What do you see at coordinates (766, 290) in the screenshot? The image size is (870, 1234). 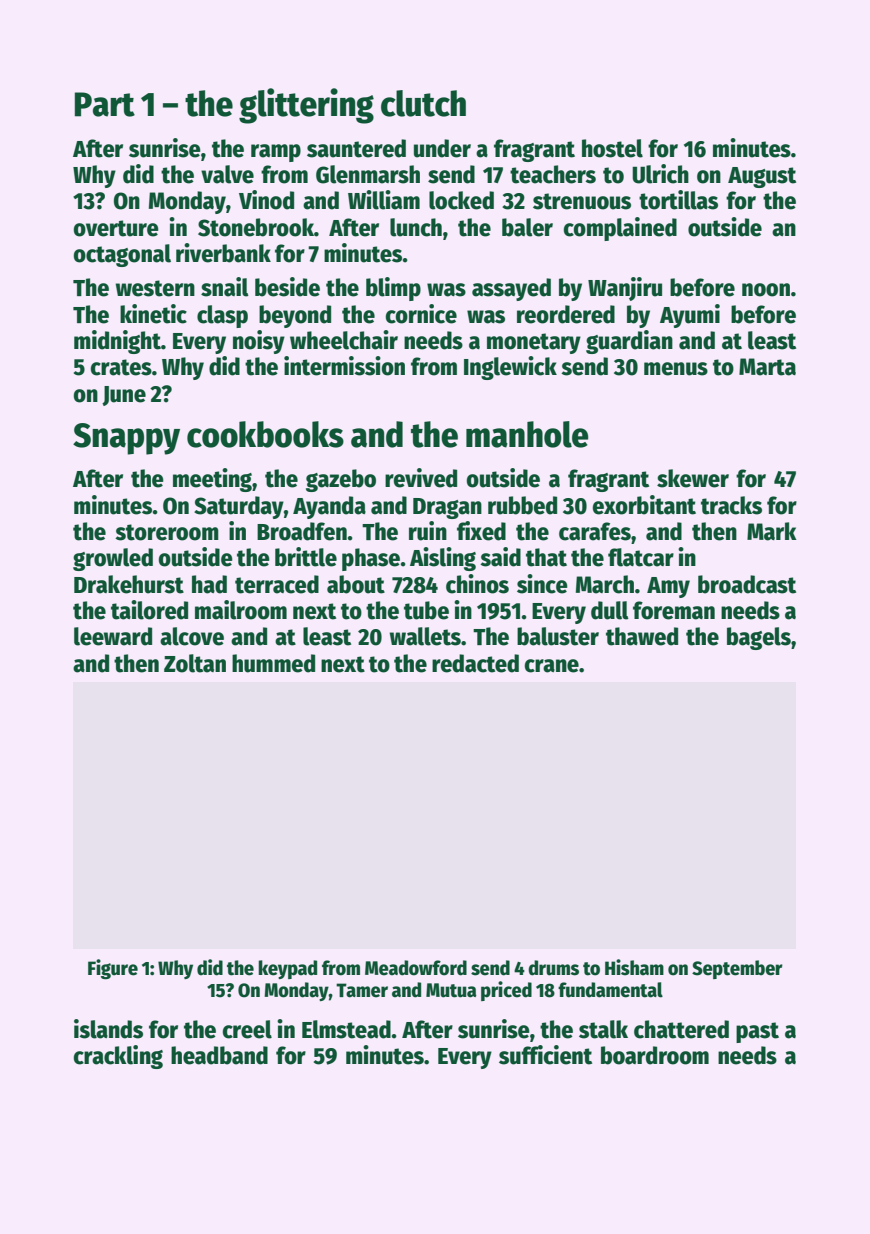 I see `noon` at bounding box center [766, 290].
